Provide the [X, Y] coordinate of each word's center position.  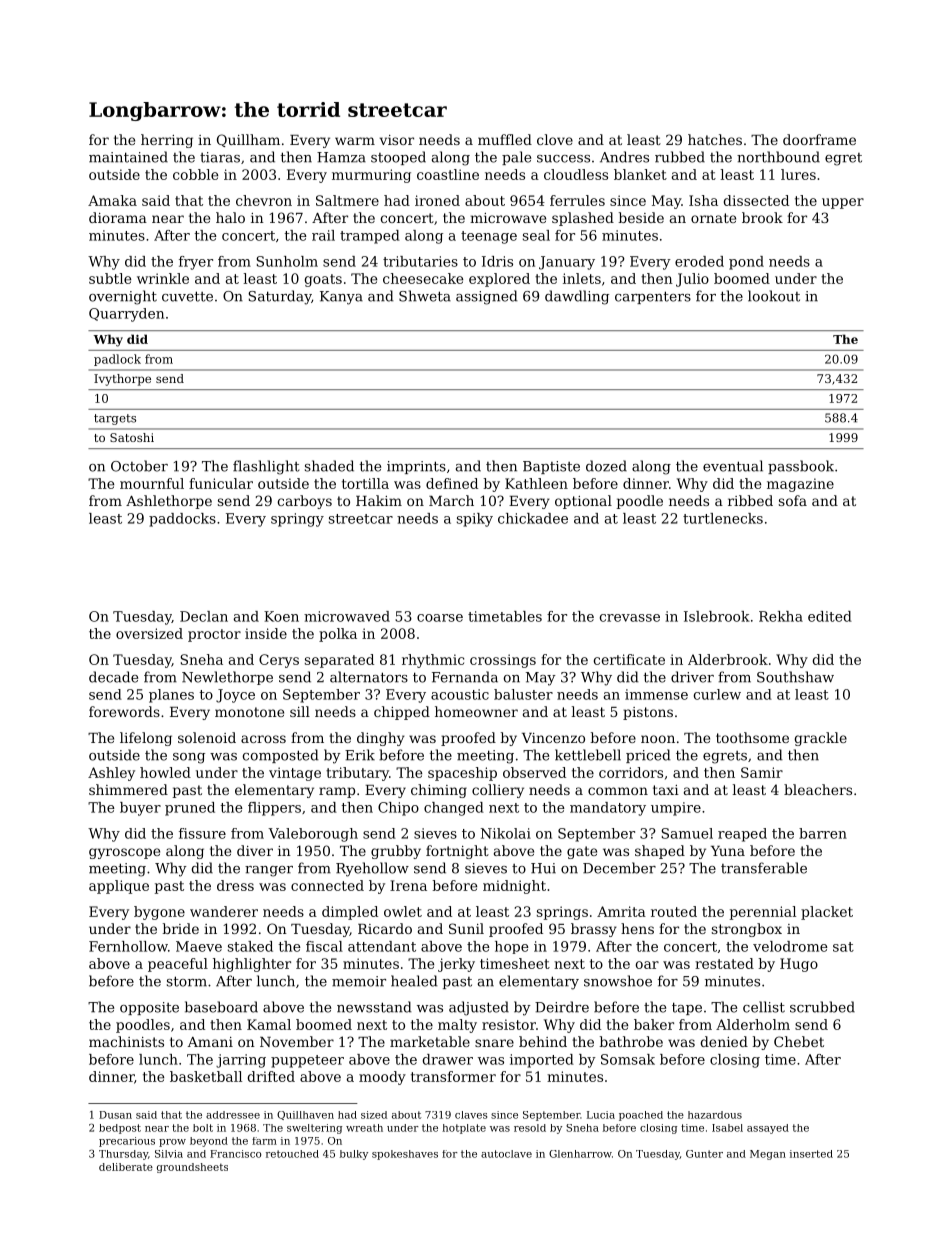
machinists [126, 1041]
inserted [811, 1154]
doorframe [819, 139]
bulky [354, 1155]
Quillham [248, 140]
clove [555, 139]
